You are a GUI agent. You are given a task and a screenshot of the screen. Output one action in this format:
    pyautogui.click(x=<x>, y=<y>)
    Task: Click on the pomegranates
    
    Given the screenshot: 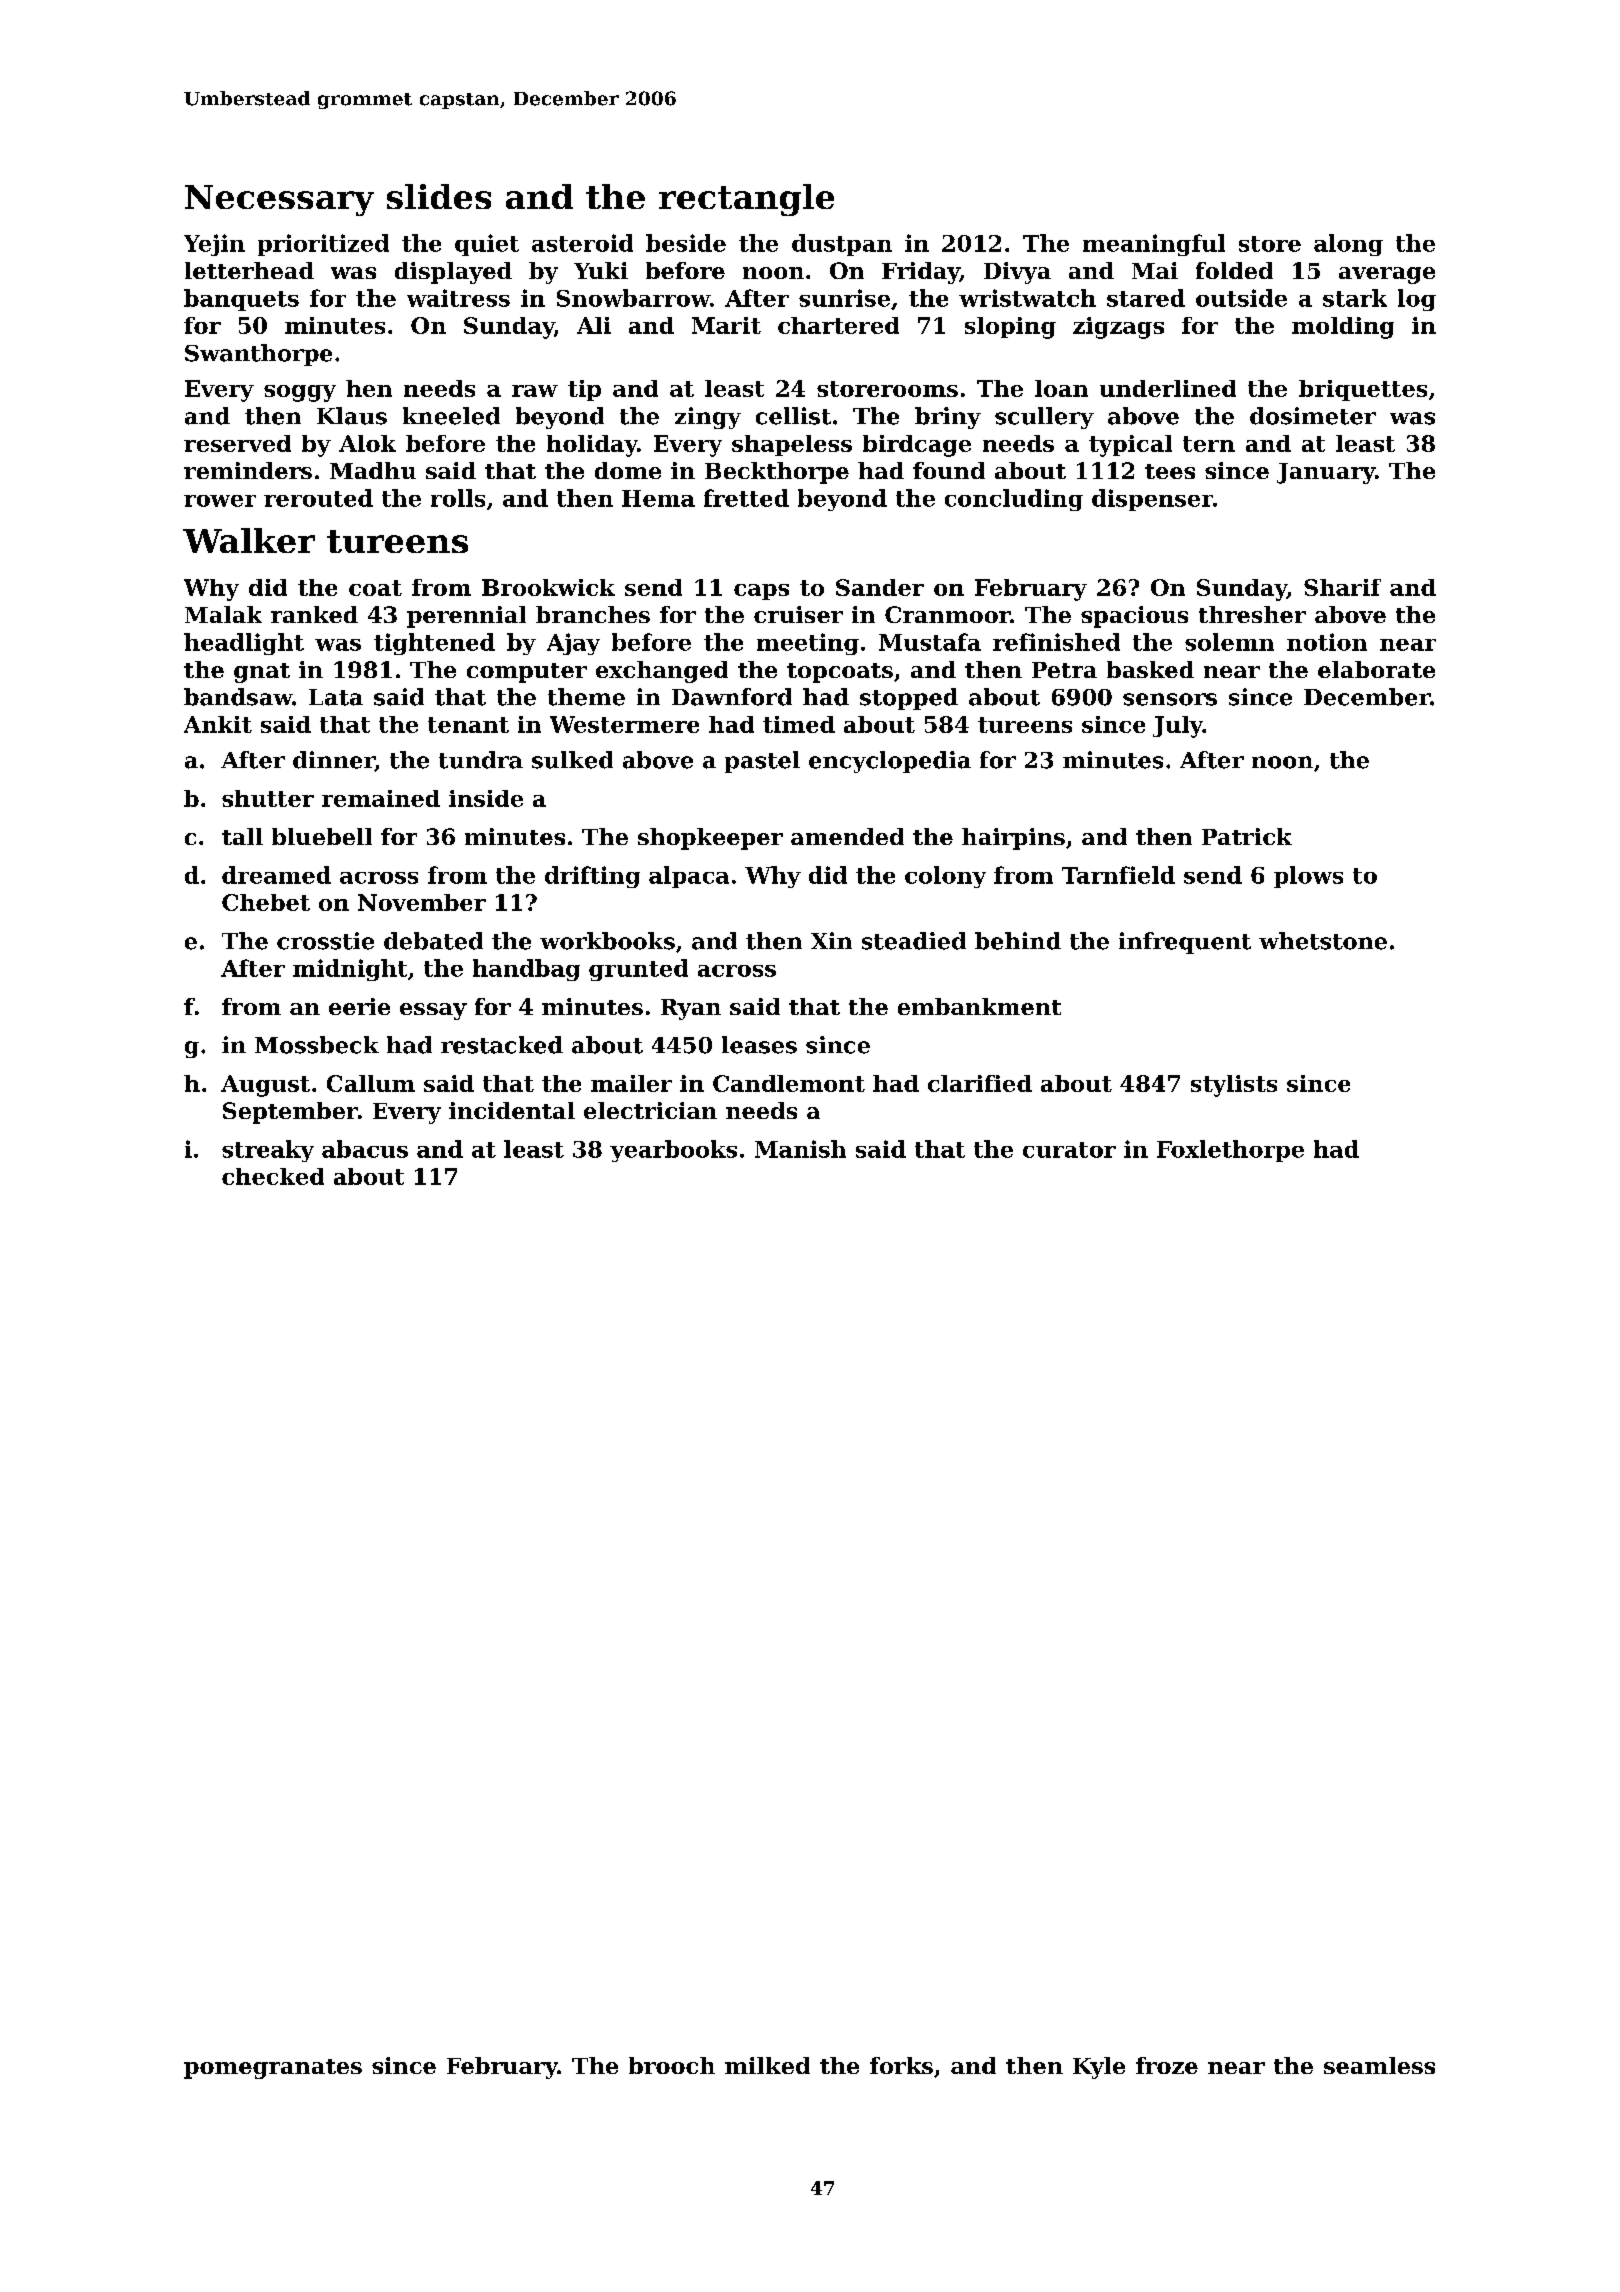 What is the action you would take?
    pyautogui.click(x=273, y=2069)
